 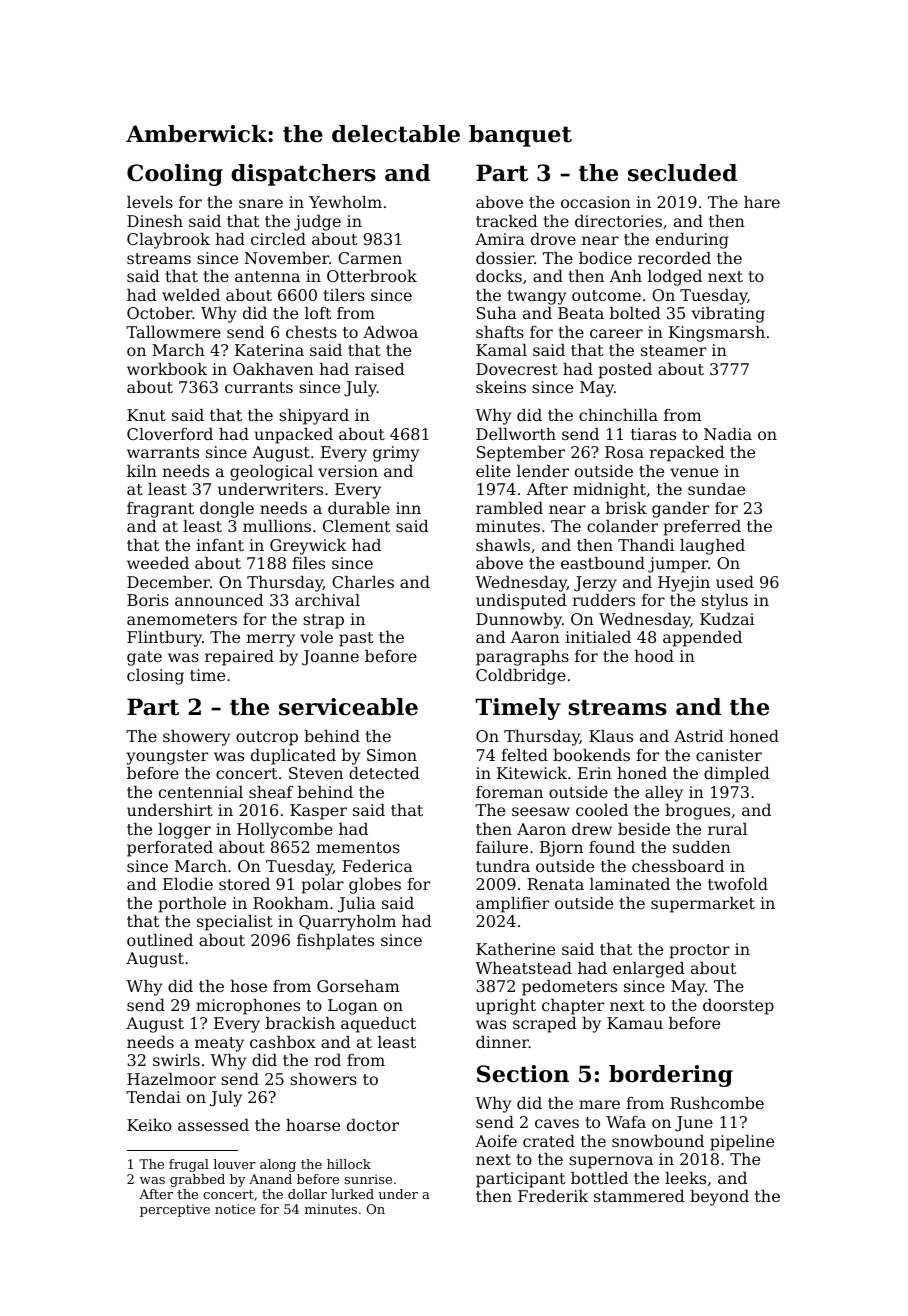 I want to click on chessboard, so click(x=678, y=866).
